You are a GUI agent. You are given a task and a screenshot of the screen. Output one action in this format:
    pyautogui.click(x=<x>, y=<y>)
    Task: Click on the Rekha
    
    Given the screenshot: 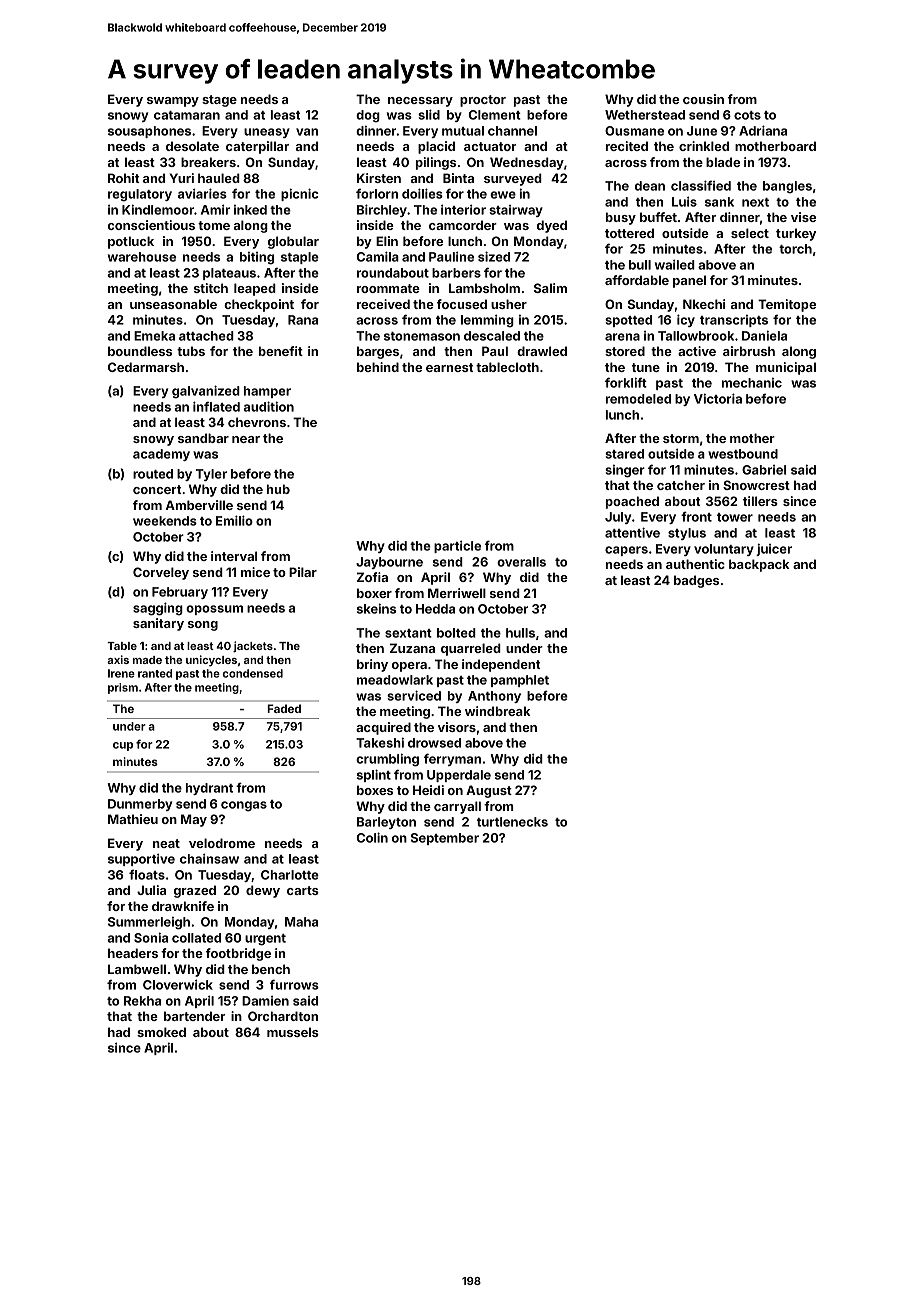 What is the action you would take?
    pyautogui.click(x=142, y=1001)
